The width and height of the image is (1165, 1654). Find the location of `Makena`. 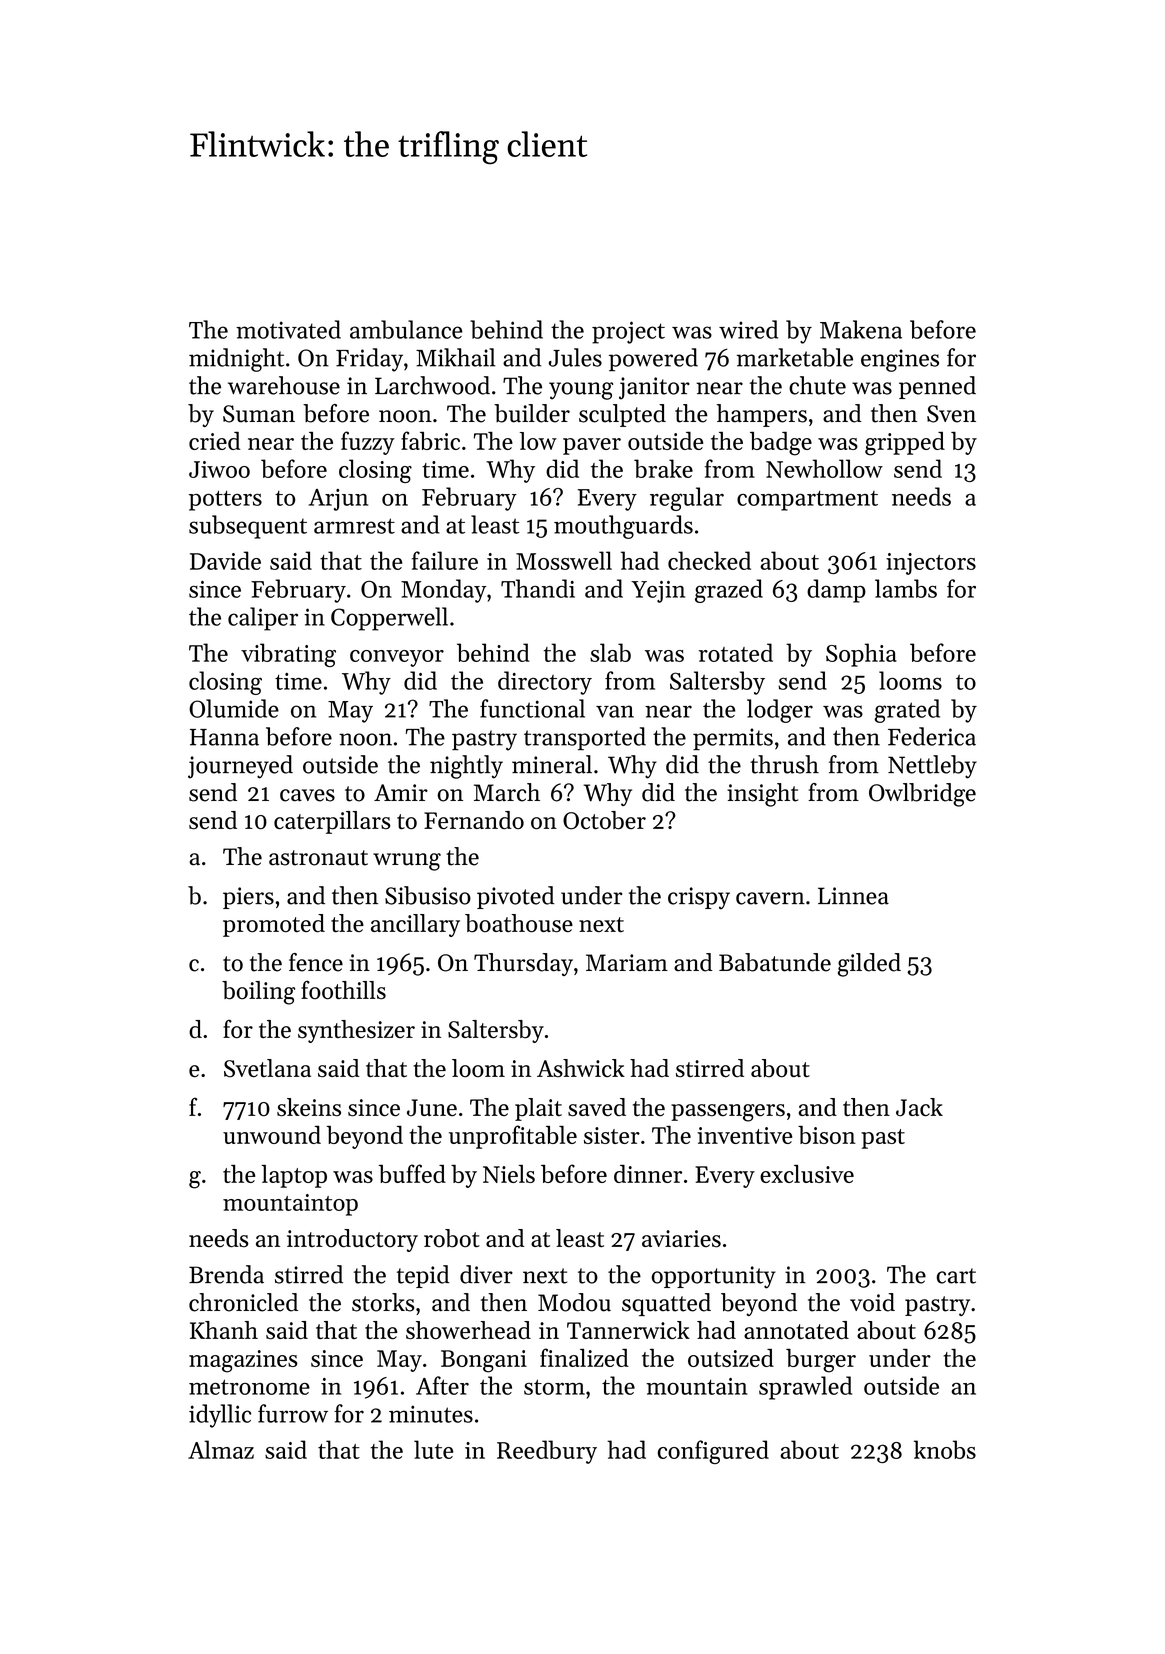

Makena is located at coordinates (861, 329).
